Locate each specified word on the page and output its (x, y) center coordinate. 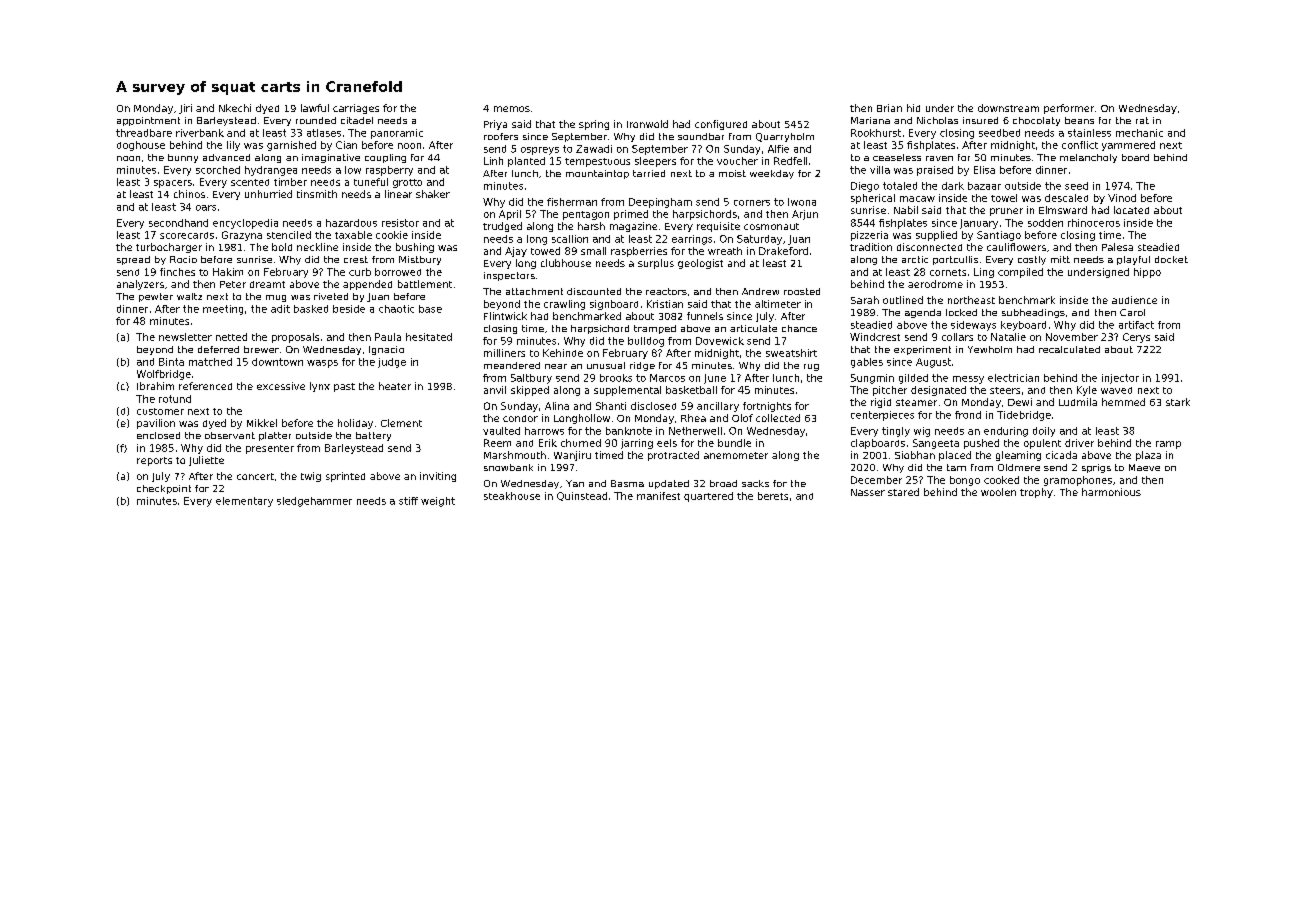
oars (206, 208)
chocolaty (1036, 121)
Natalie (1008, 337)
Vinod (1122, 198)
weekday (772, 174)
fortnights (767, 407)
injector (1120, 379)
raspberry (389, 171)
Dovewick (720, 341)
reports (154, 461)
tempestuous (597, 162)
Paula (388, 337)
